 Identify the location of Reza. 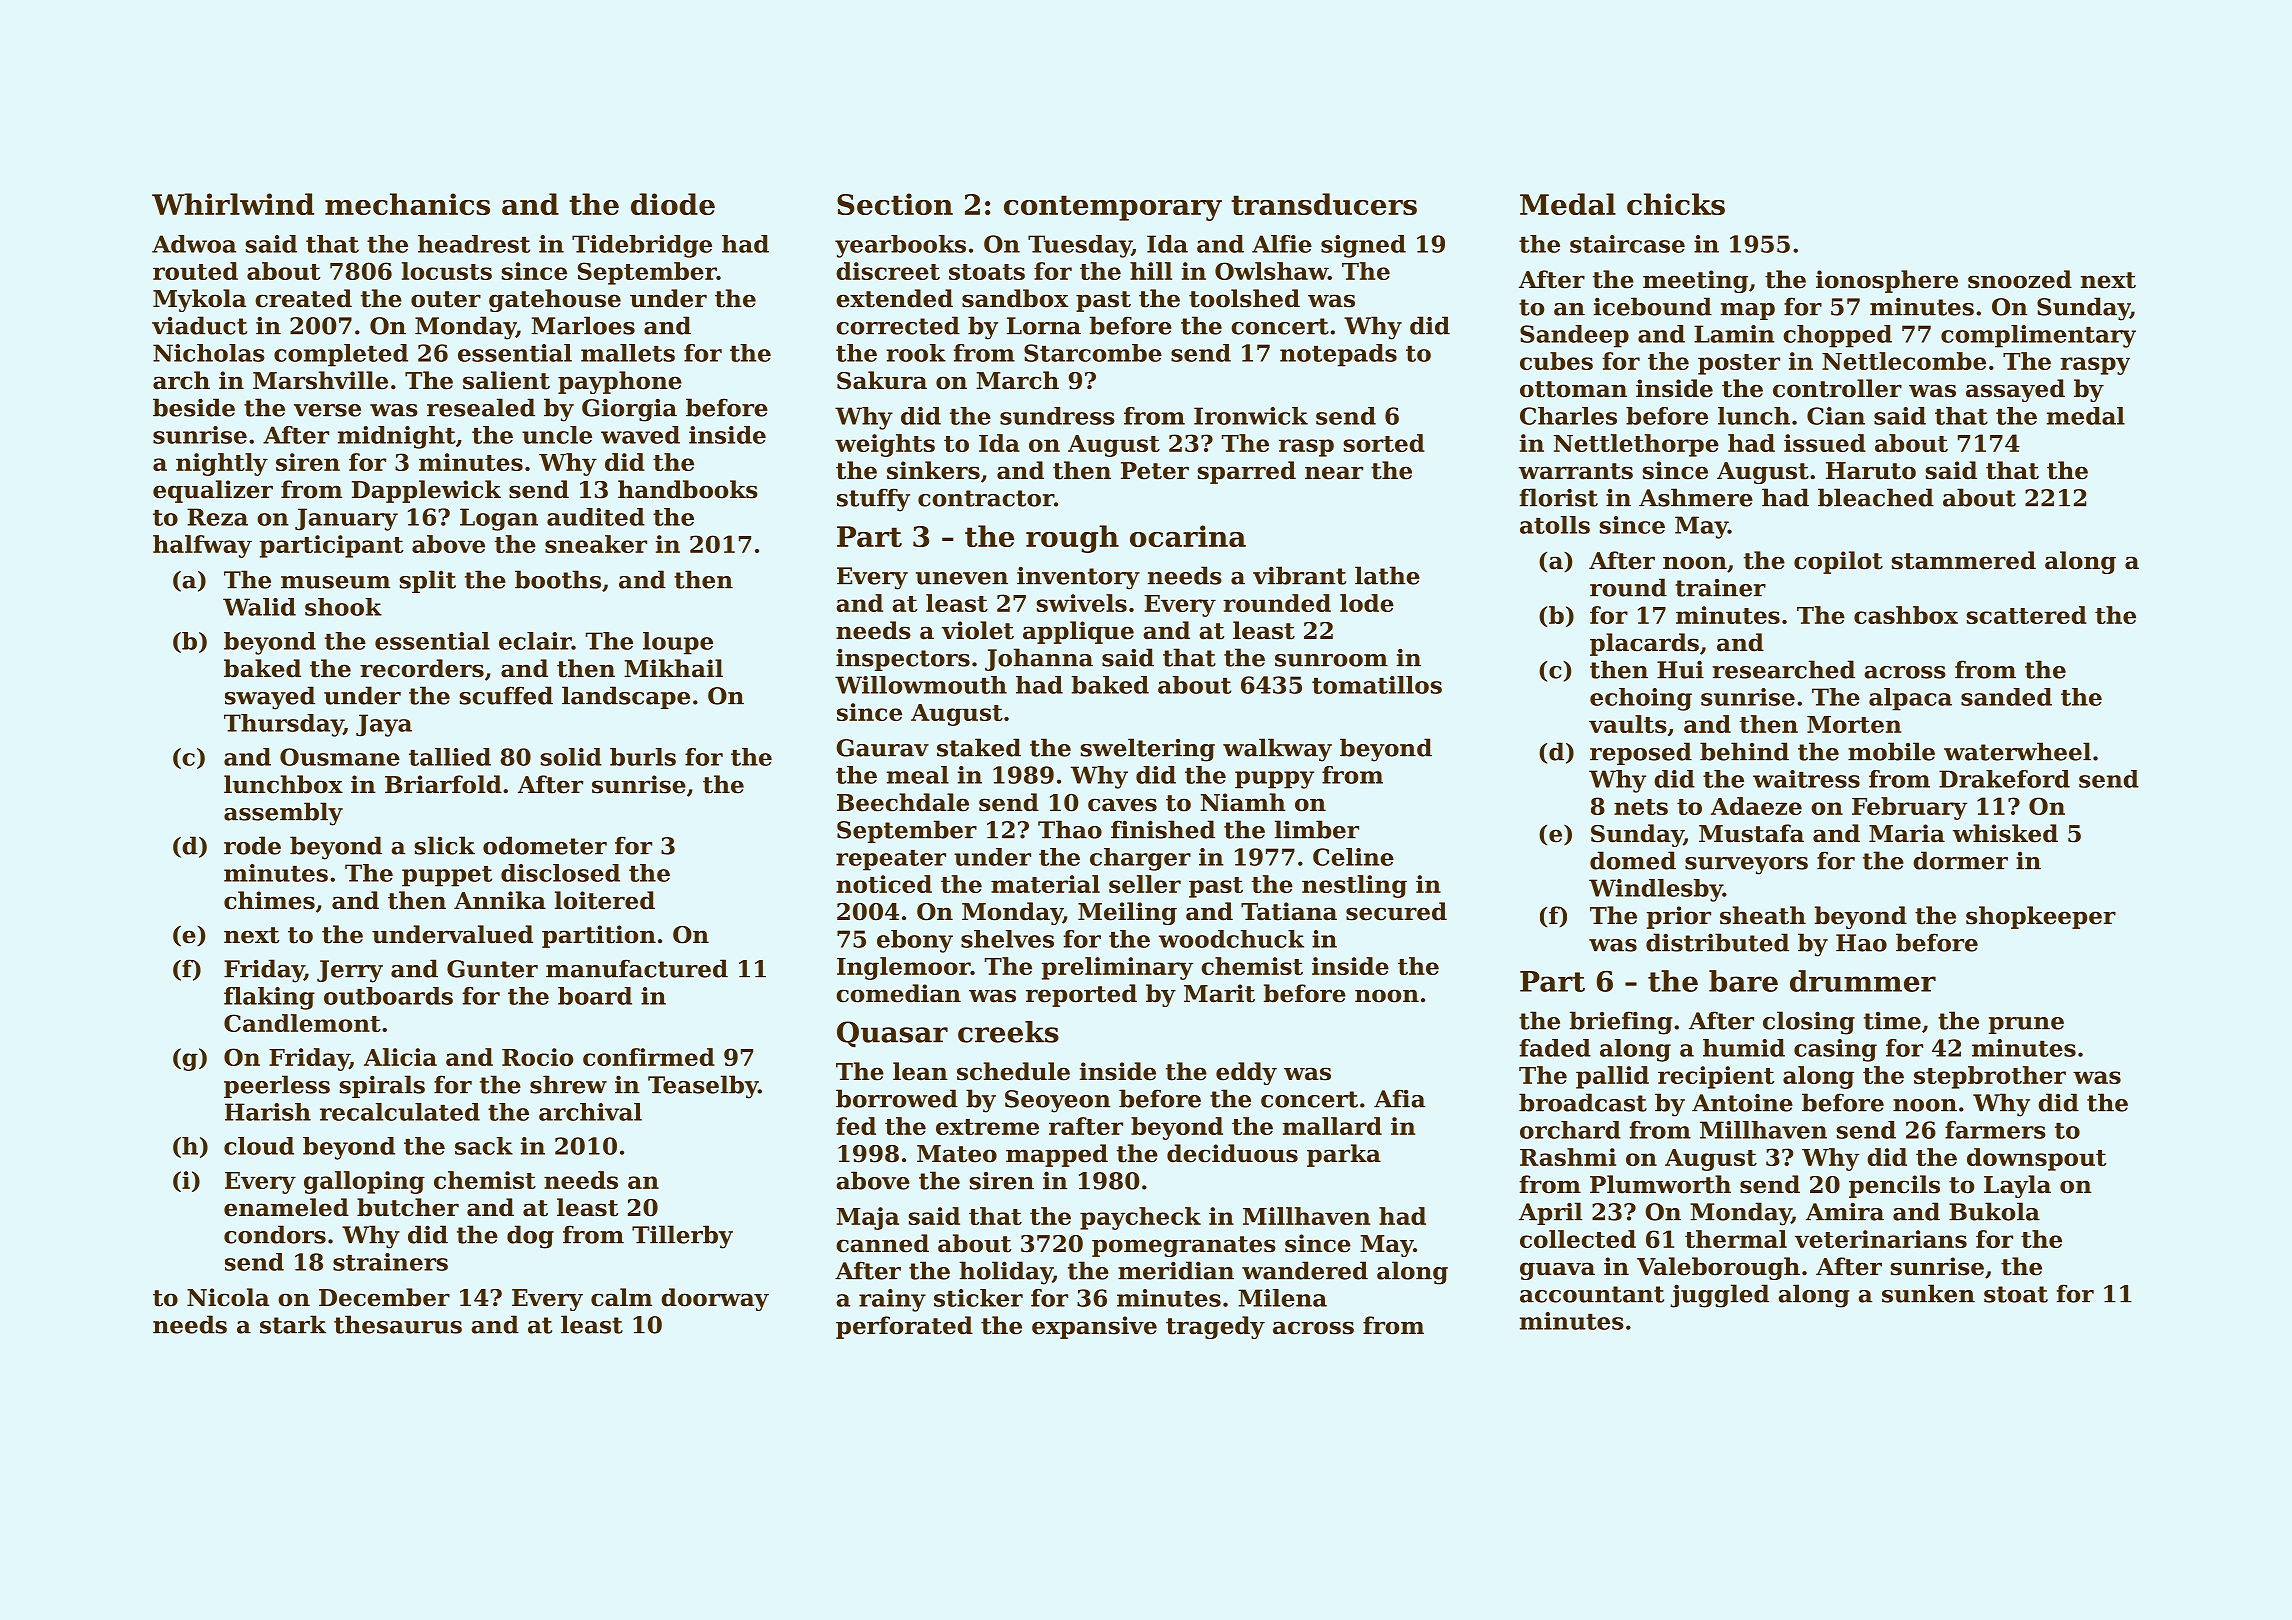
(217, 517).
